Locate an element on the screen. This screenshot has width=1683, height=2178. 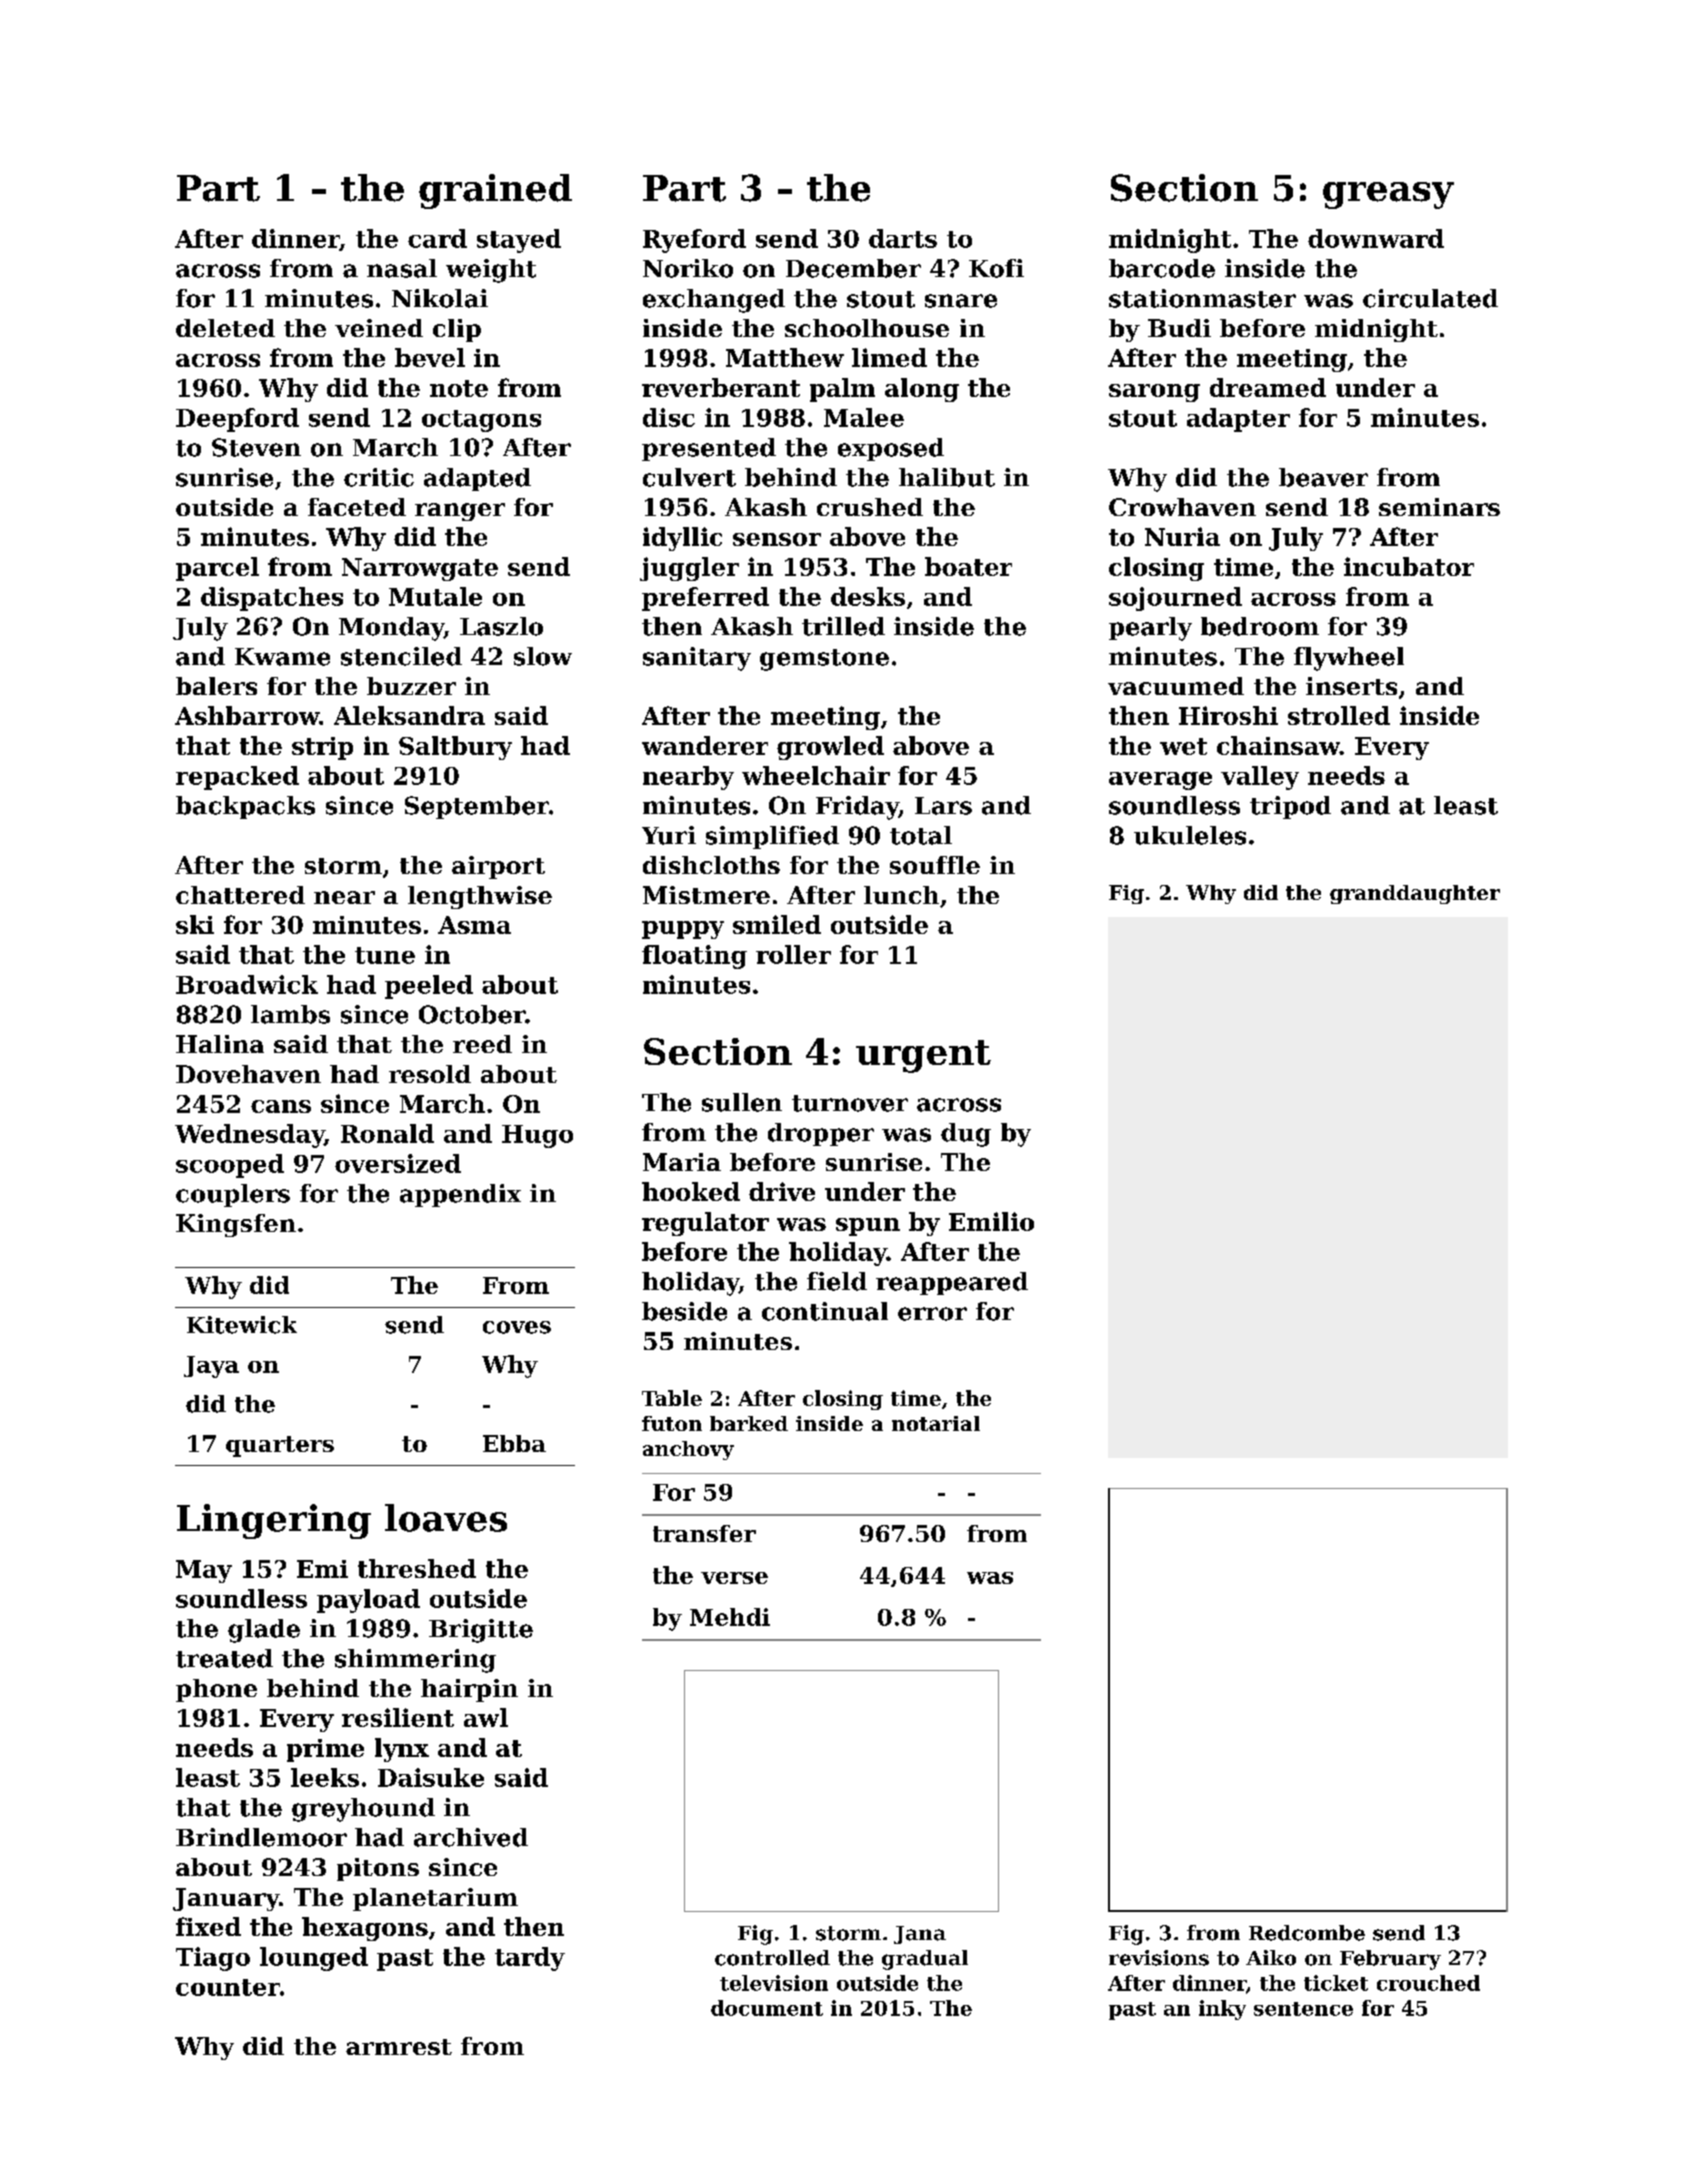
armrest is located at coordinates (399, 2047).
